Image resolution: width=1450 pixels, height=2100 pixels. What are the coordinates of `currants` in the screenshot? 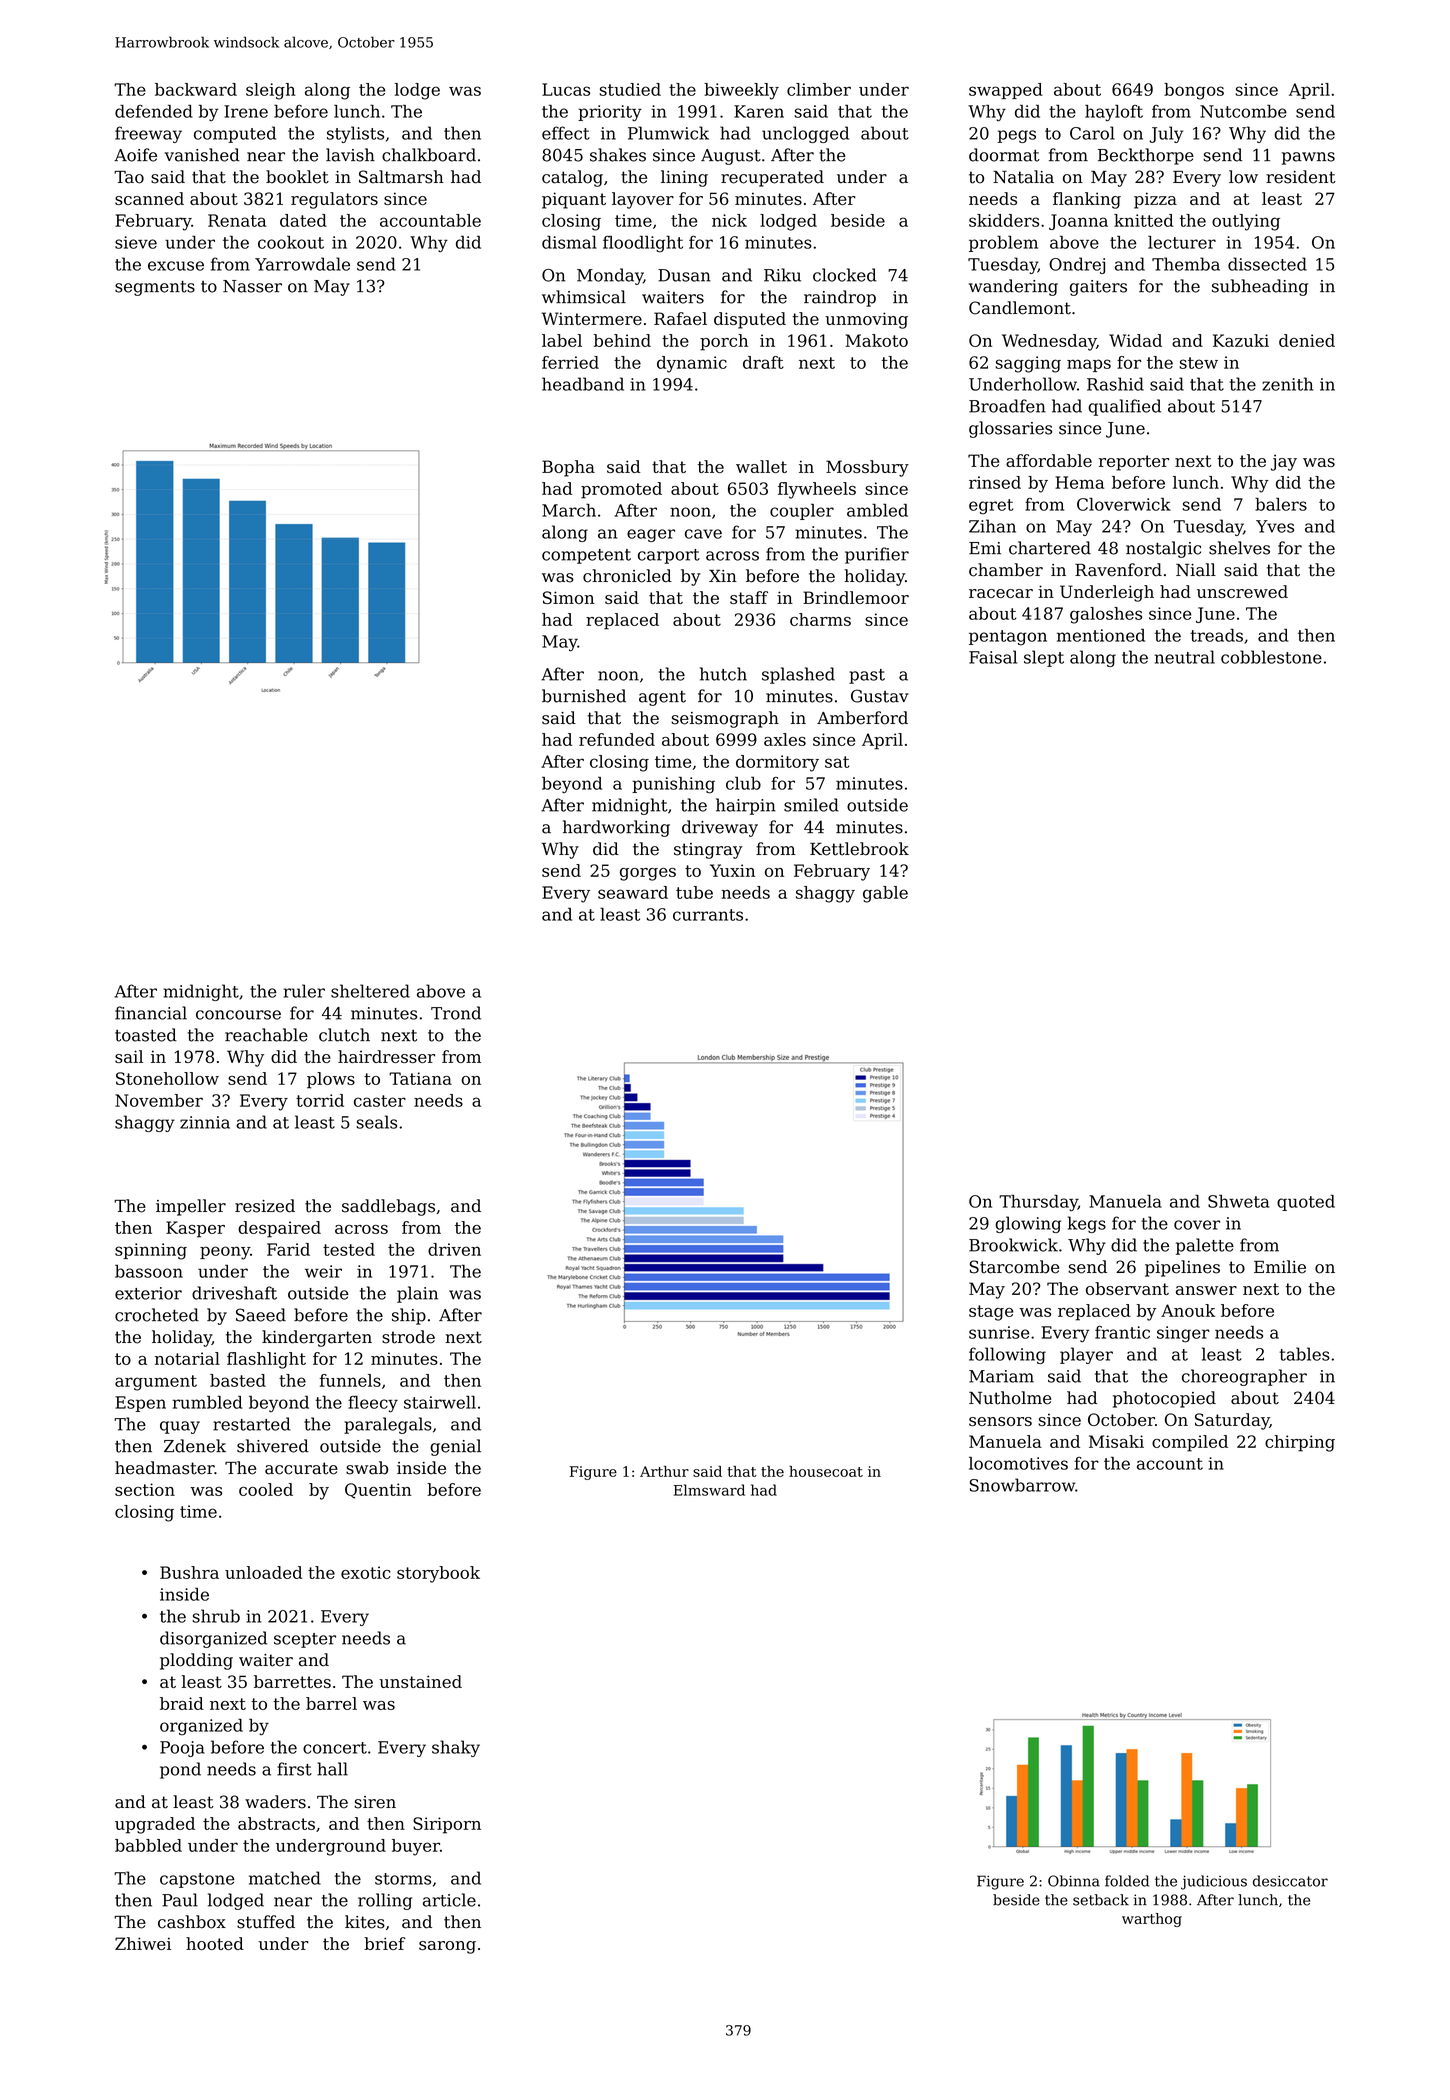 It's located at (708, 915).
